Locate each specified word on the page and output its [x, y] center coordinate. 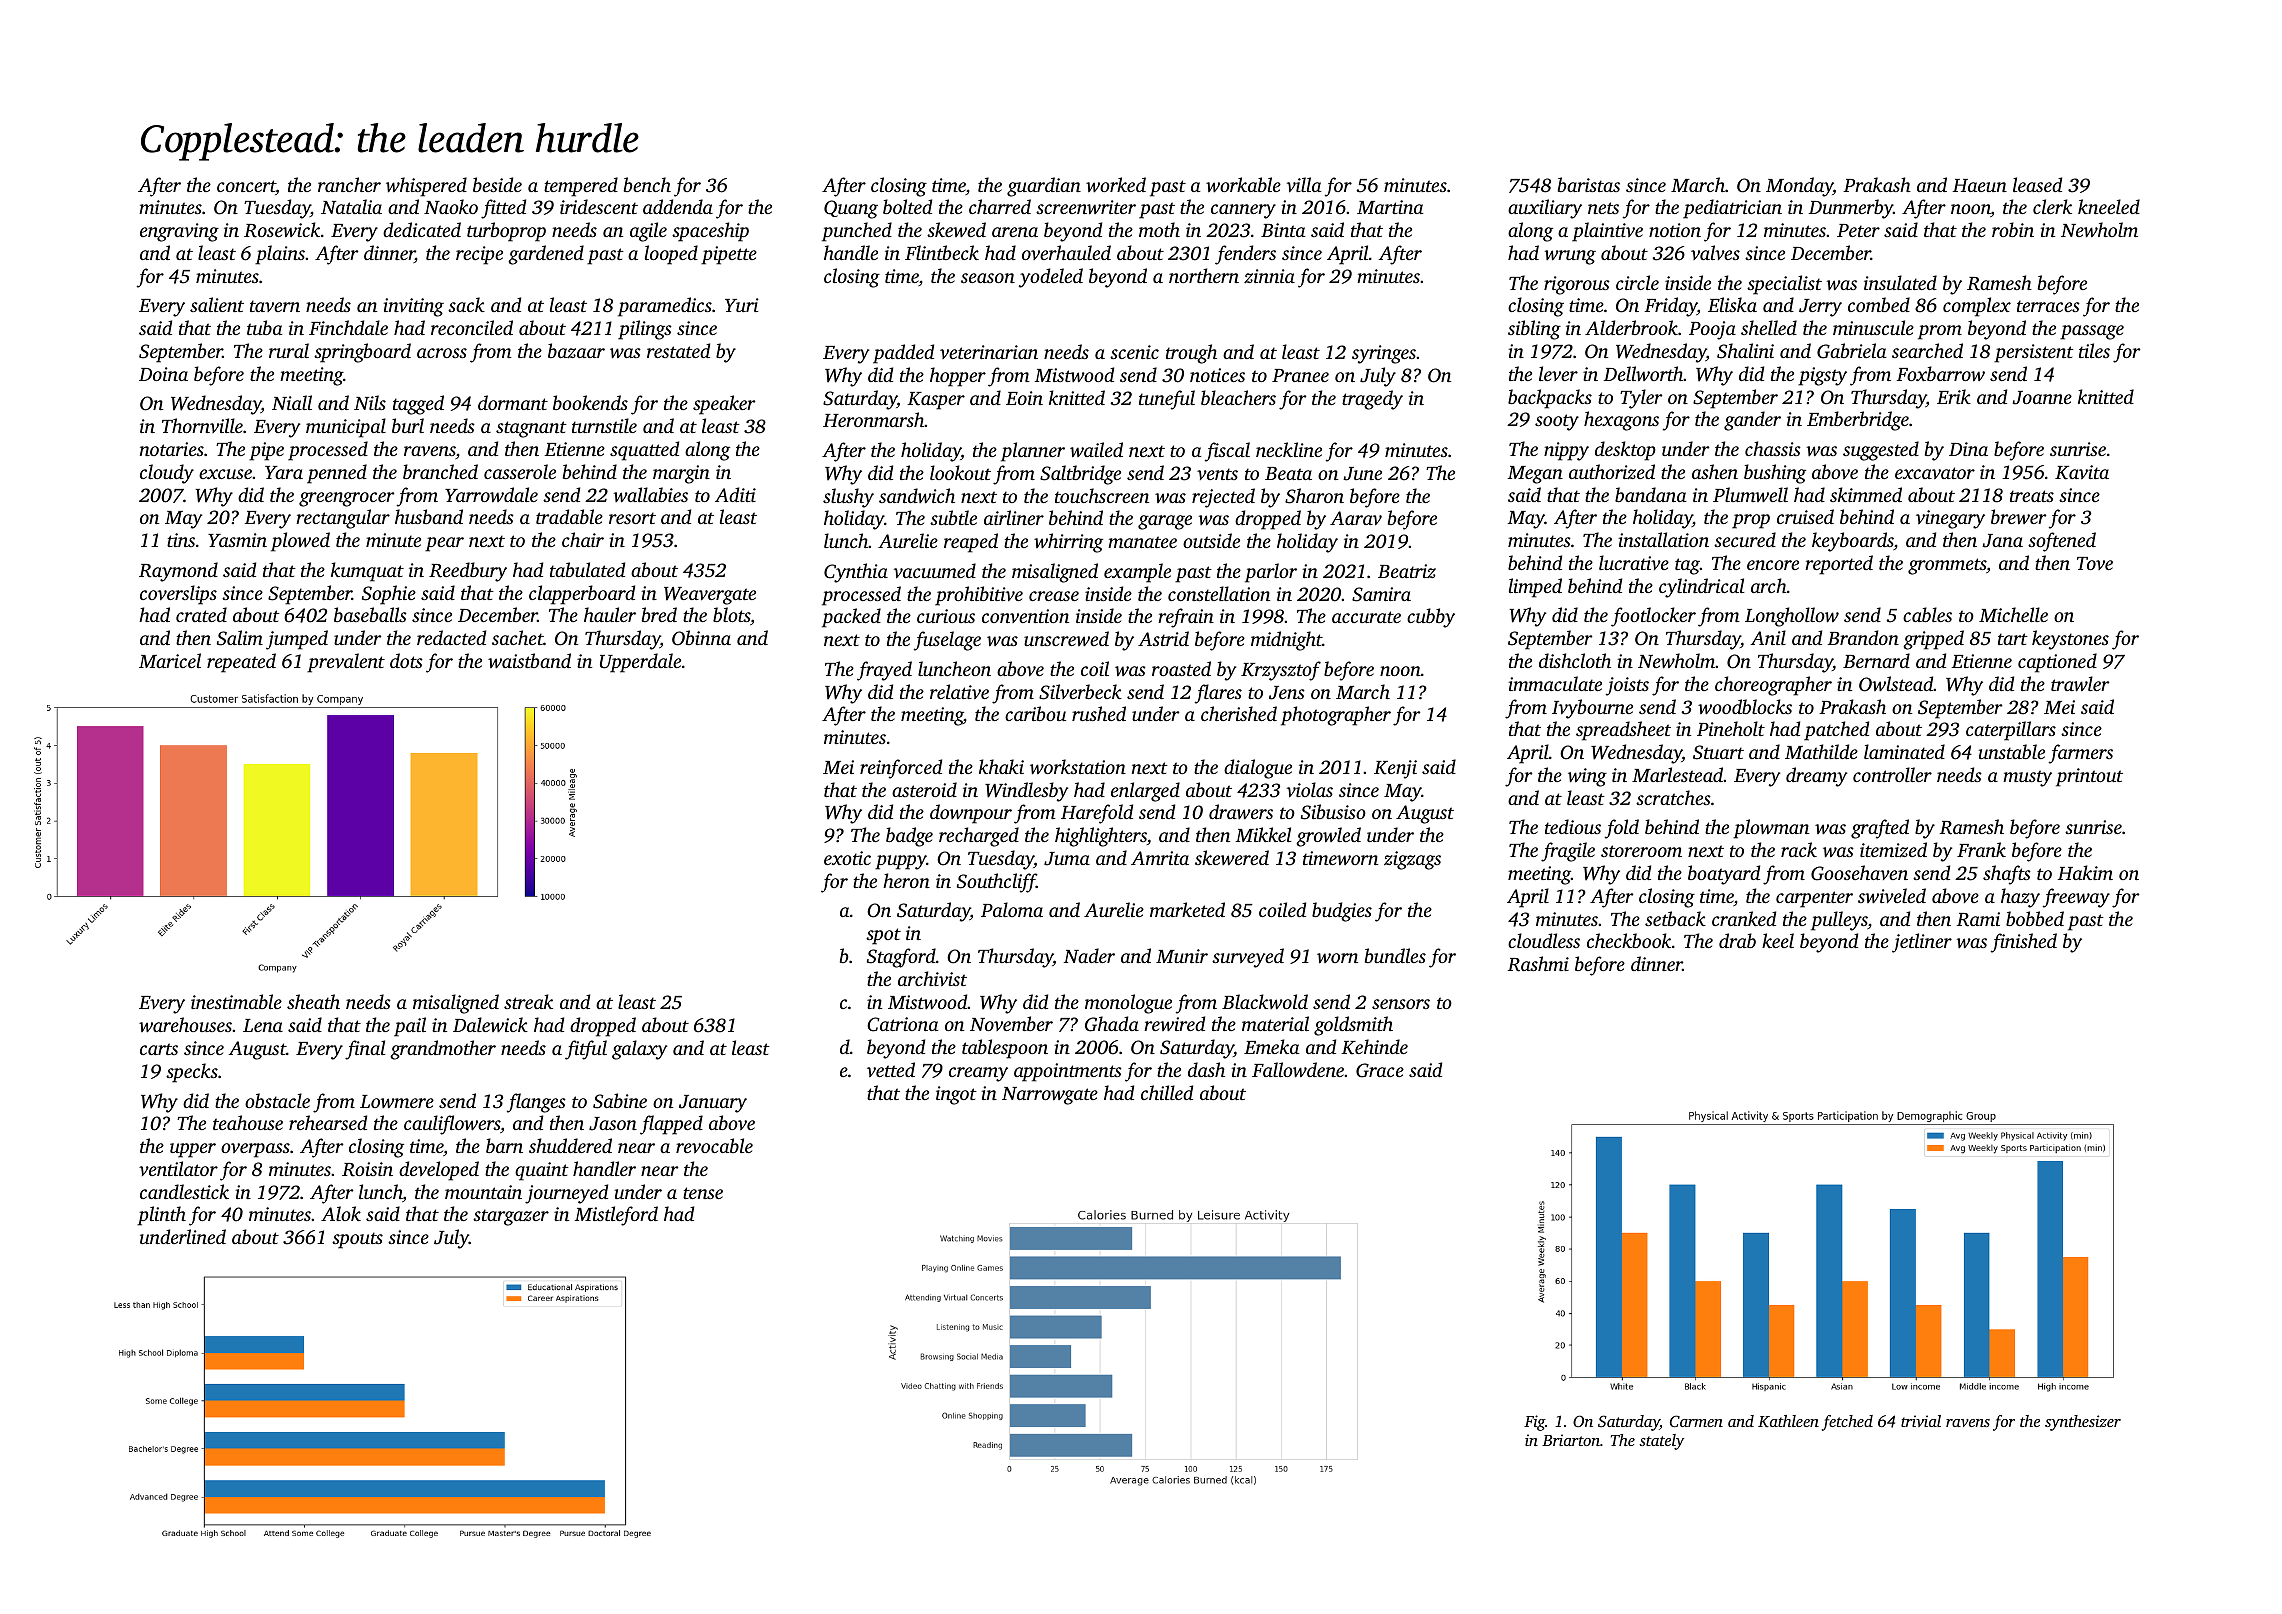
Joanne [2042, 398]
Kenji [1395, 769]
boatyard [1724, 875]
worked [1116, 184]
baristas [1589, 184]
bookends [590, 402]
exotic [847, 858]
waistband [529, 660]
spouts [357, 1240]
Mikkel [1263, 834]
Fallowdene [1298, 1070]
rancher [349, 184]
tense [703, 1193]
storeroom [1641, 851]
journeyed [566, 1194]
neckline [1289, 449]
